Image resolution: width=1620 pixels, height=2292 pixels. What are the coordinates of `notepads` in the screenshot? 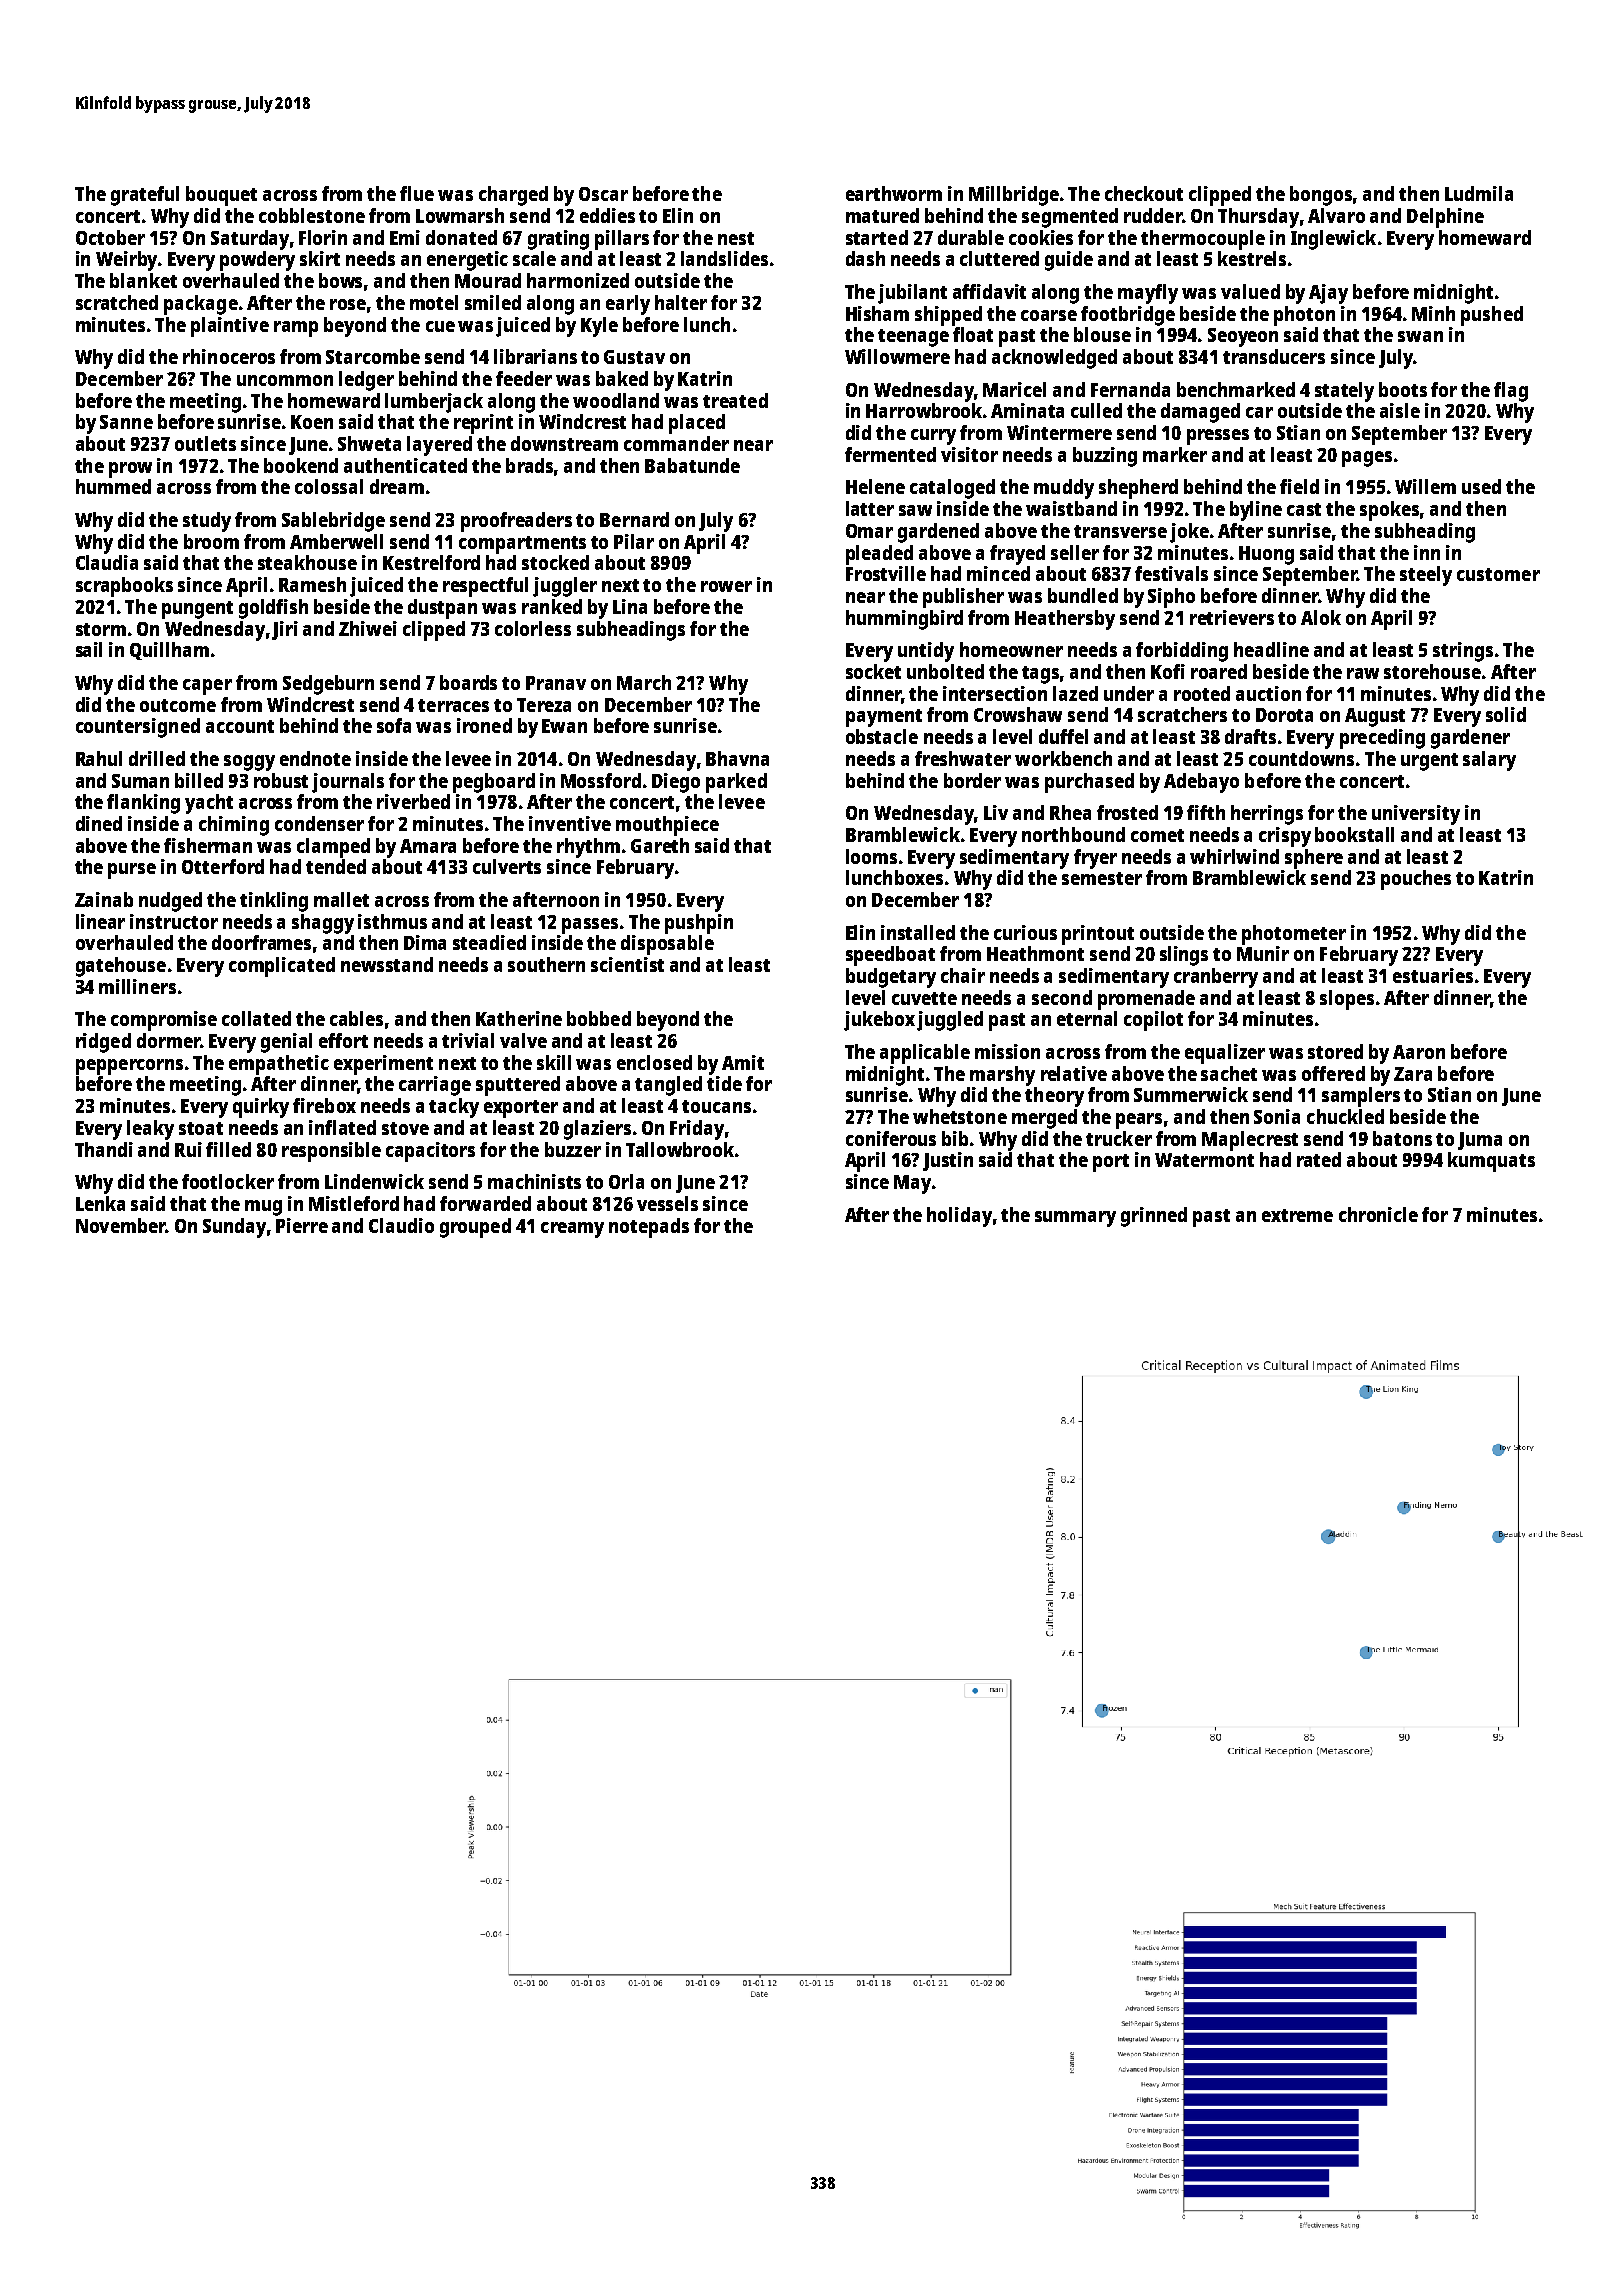 It's located at (649, 1228).
